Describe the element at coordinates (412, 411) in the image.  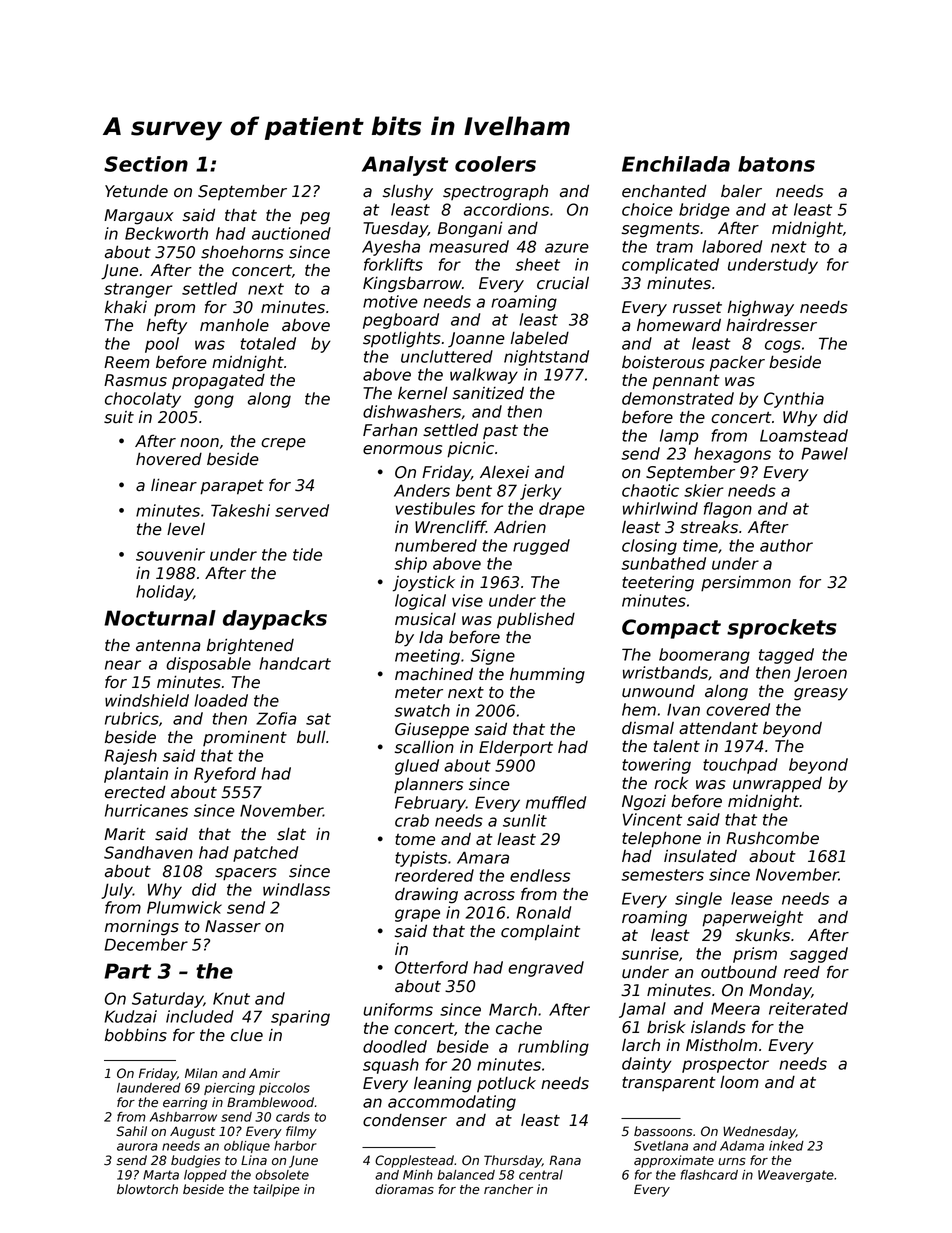
I see `dishwashers` at that location.
